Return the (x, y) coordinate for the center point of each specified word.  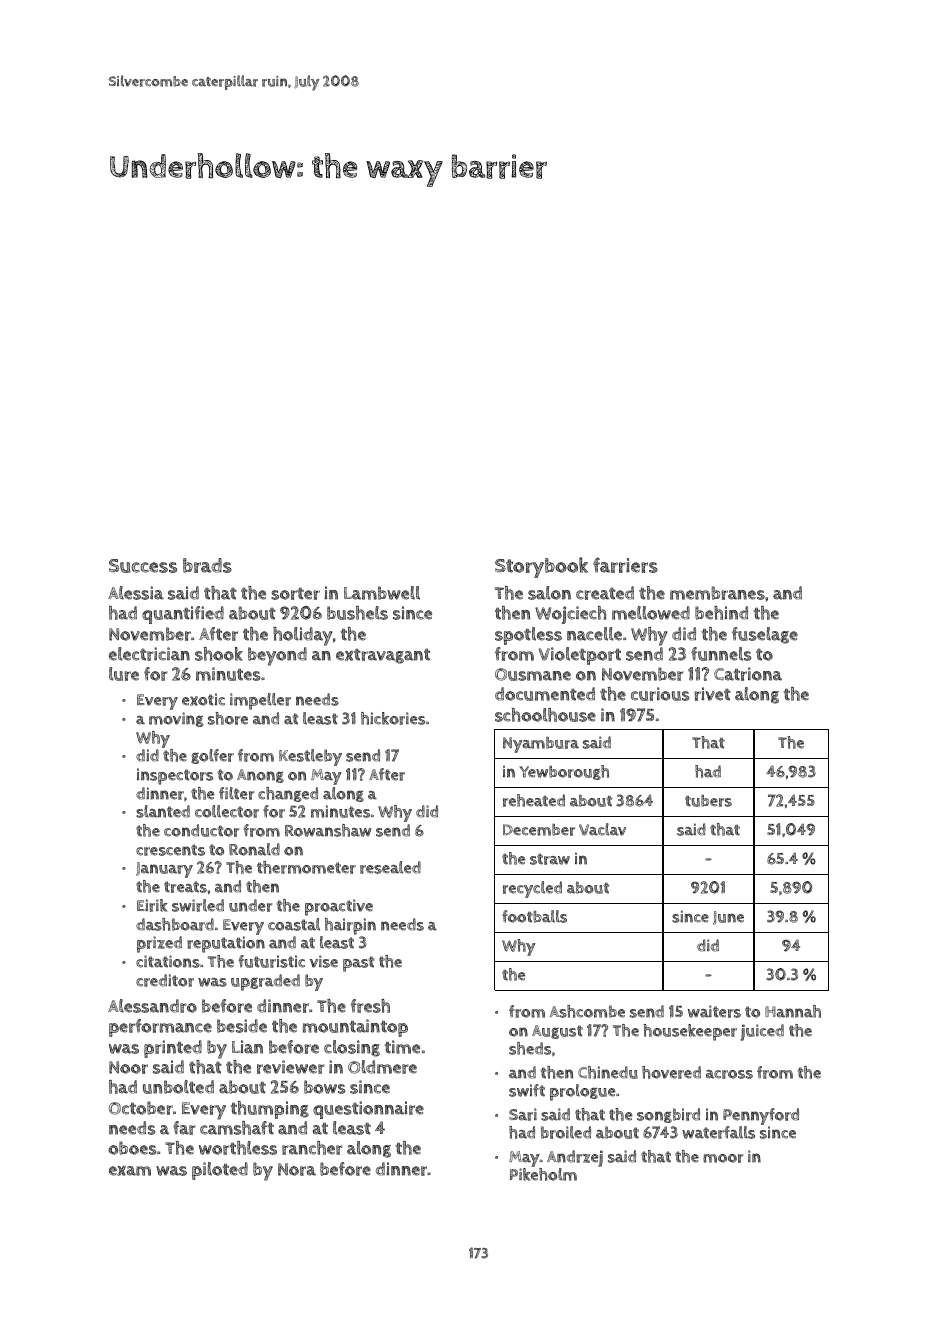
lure (124, 674)
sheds (530, 1048)
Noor (128, 1067)
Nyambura (541, 744)
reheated (534, 800)
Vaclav (602, 829)
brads (207, 565)
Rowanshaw (328, 830)
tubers (708, 800)
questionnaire (368, 1110)
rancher (312, 1148)
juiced (762, 1032)
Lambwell (382, 593)
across (729, 1074)
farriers (625, 565)
